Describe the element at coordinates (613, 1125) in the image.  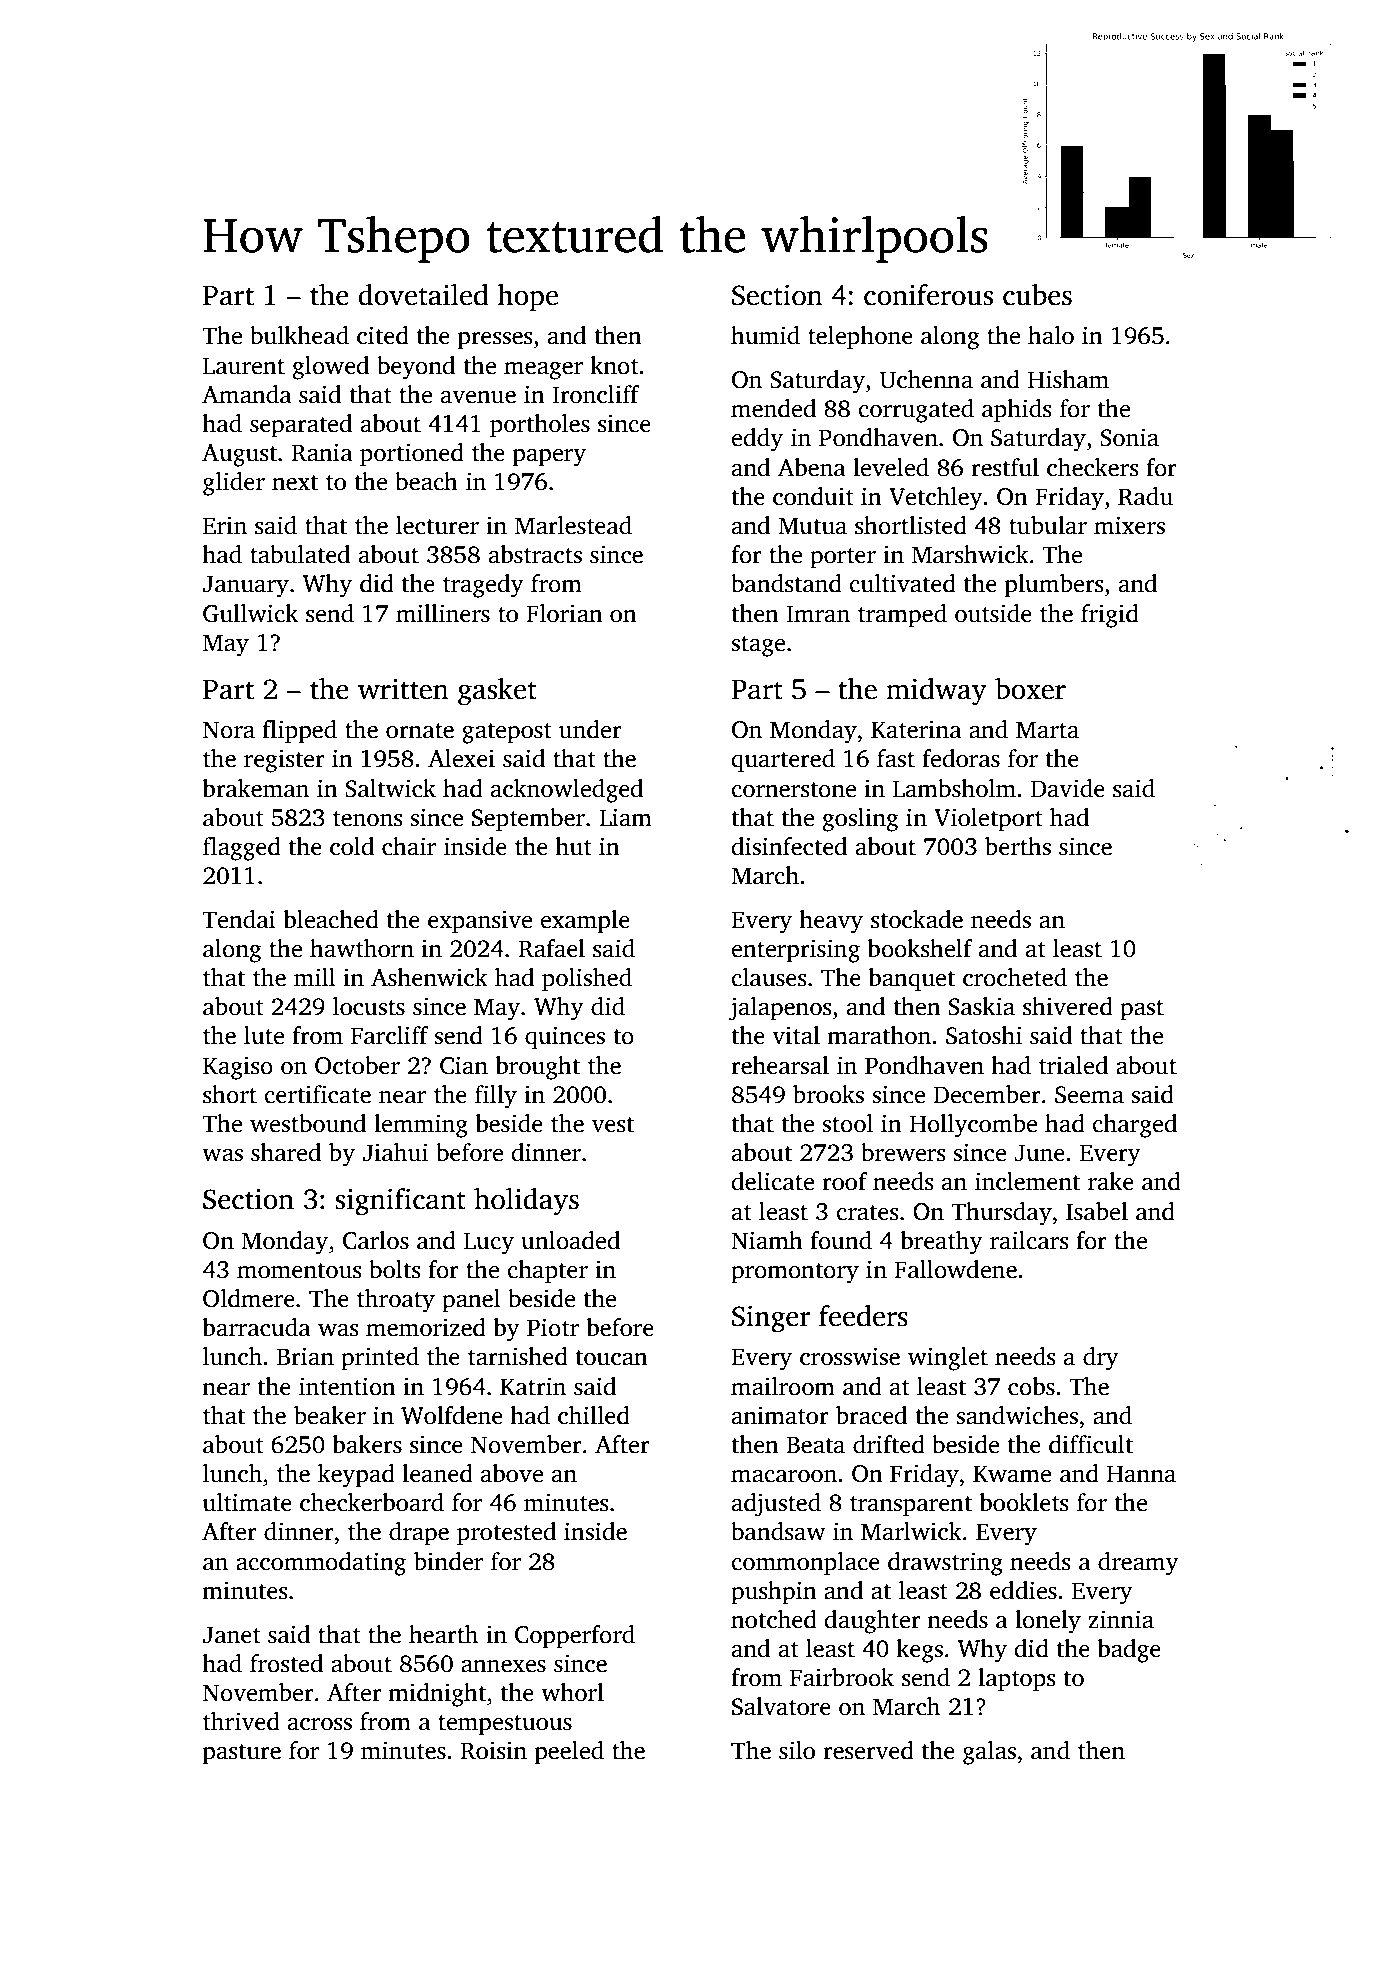
I see `vest` at that location.
